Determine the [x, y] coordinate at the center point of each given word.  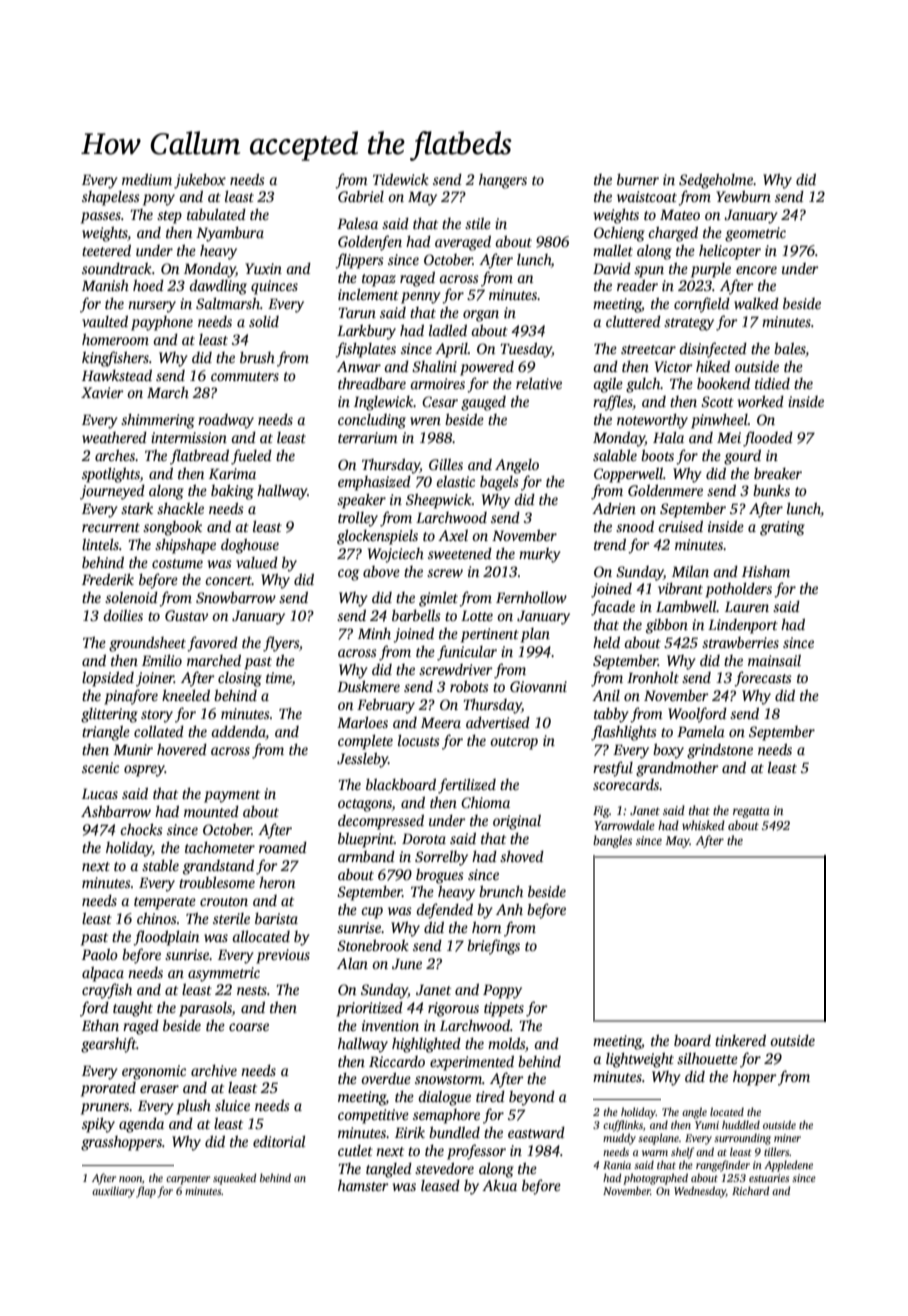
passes [101, 218]
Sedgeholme [716, 181]
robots [469, 686]
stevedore [444, 1168]
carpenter [188, 1180]
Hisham [766, 571]
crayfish [107, 991]
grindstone [720, 751]
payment [232, 796]
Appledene [788, 1166]
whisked [703, 825]
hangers [503, 181]
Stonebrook [373, 945]
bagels [499, 483]
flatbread [199, 457]
